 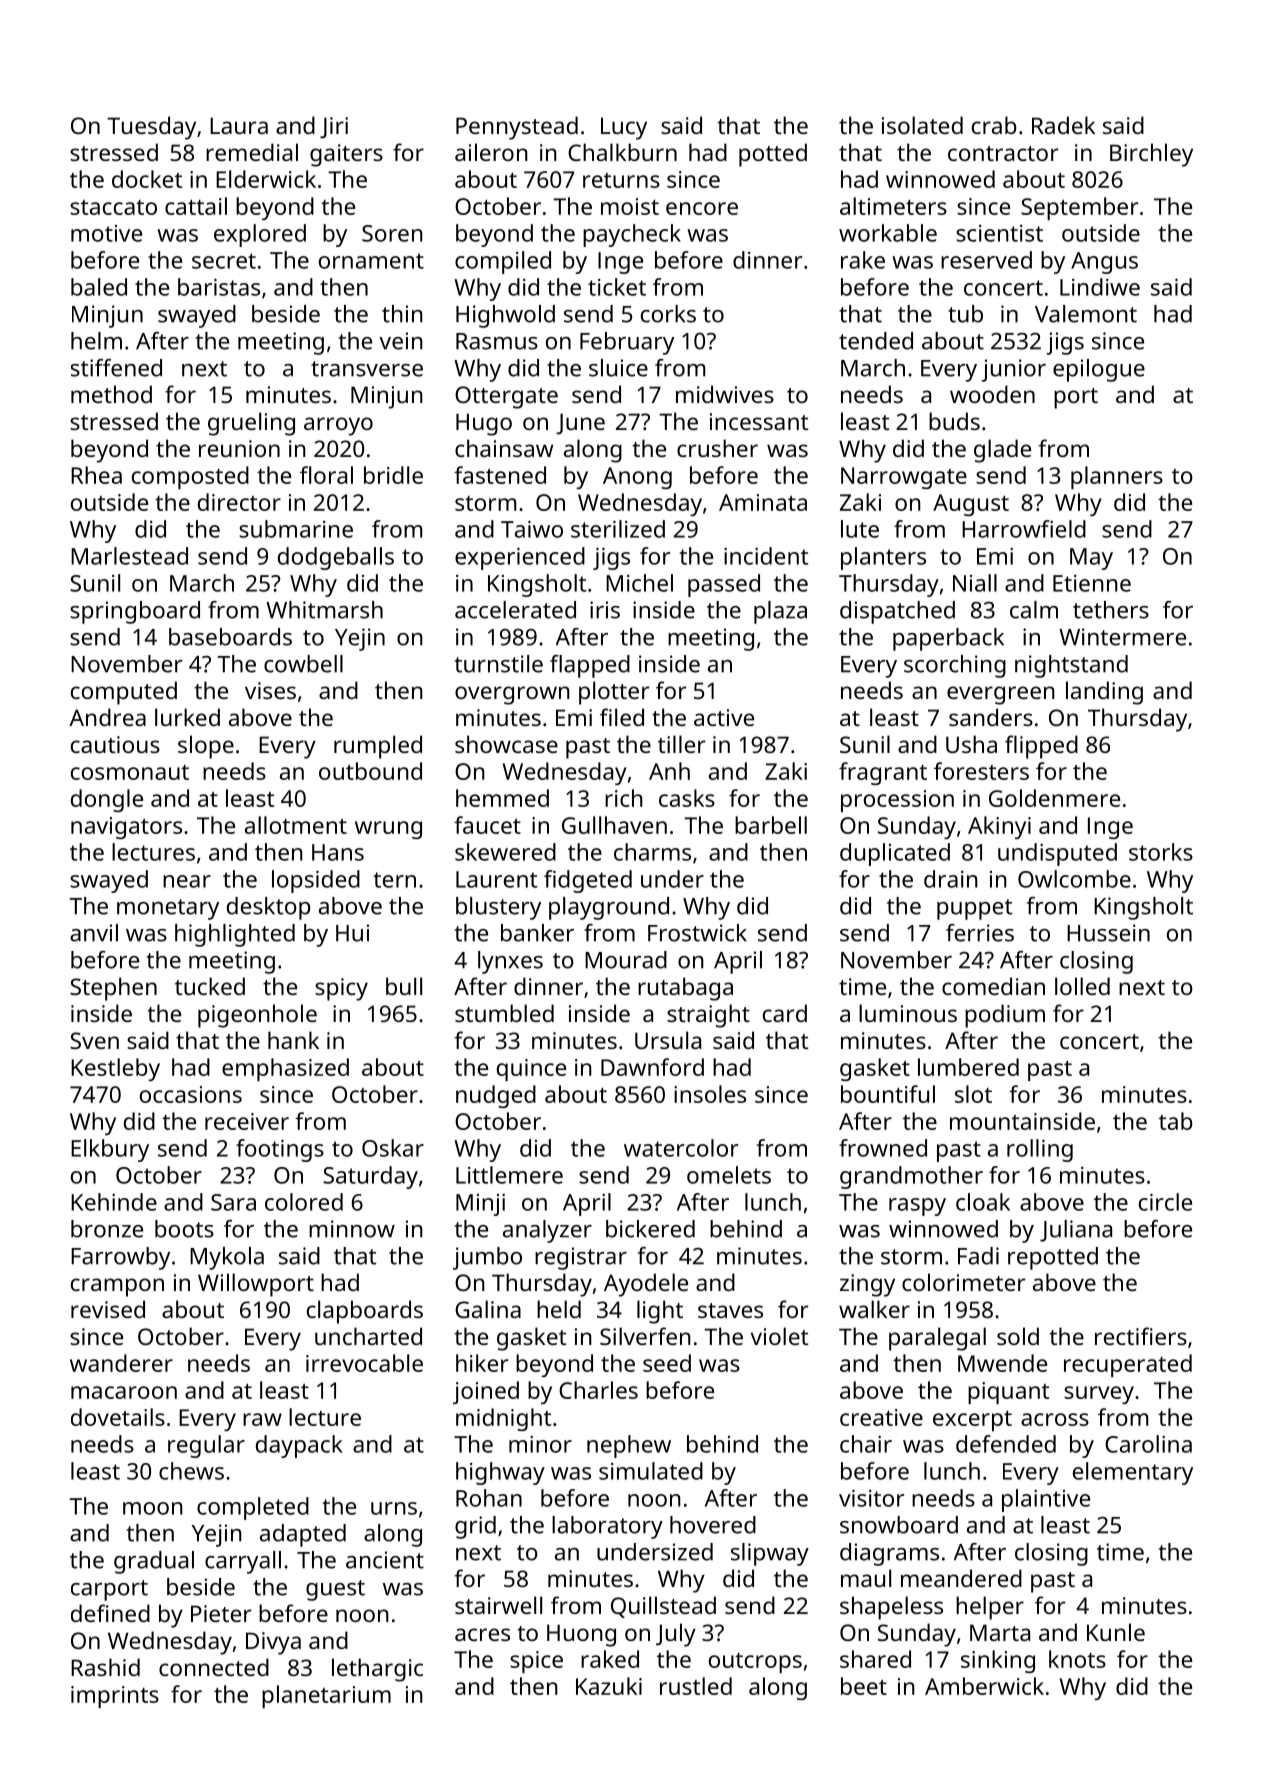 I want to click on Lucy, so click(x=624, y=128).
